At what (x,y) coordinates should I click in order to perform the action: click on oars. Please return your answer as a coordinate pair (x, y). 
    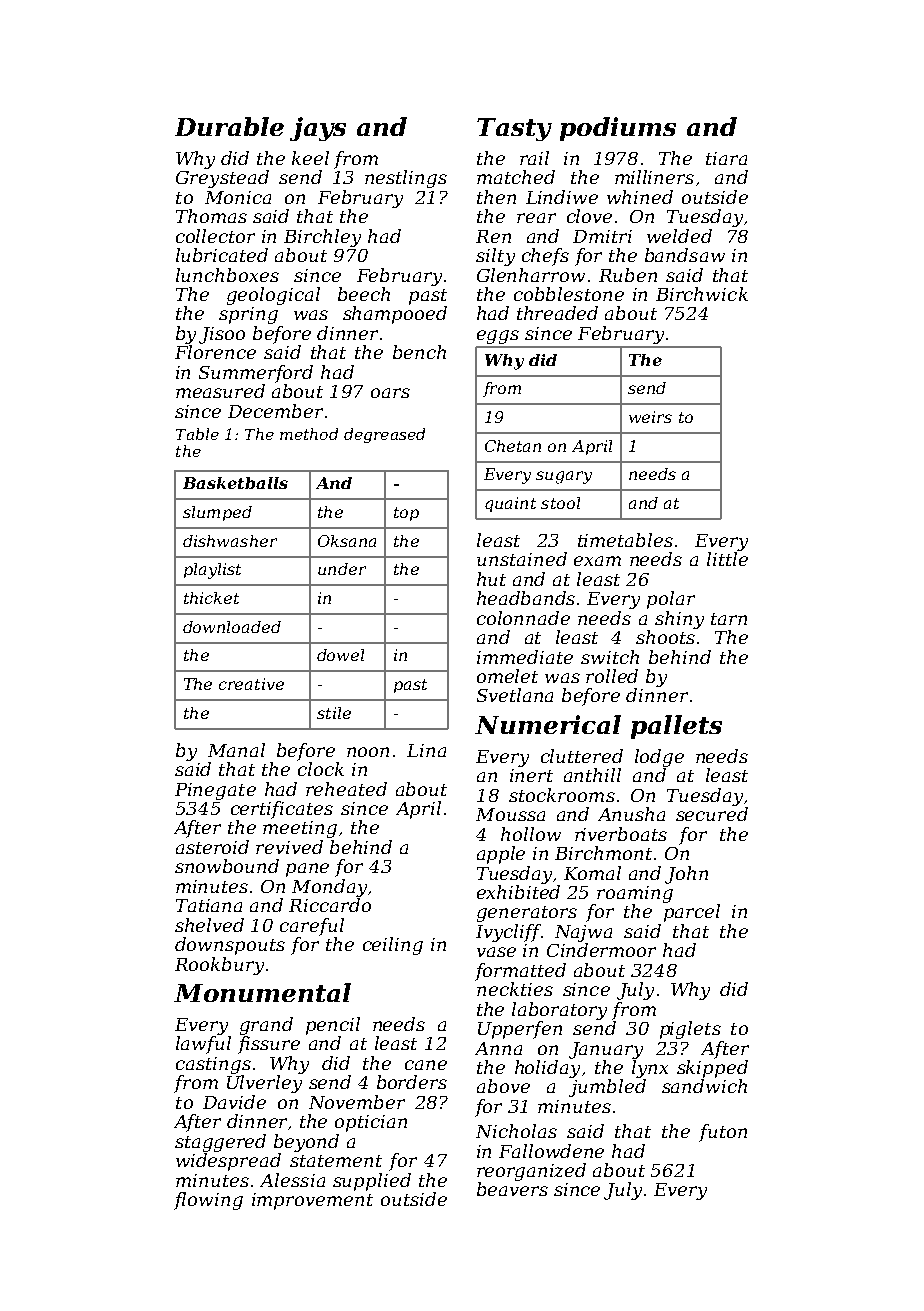
    Looking at the image, I should click on (390, 393).
